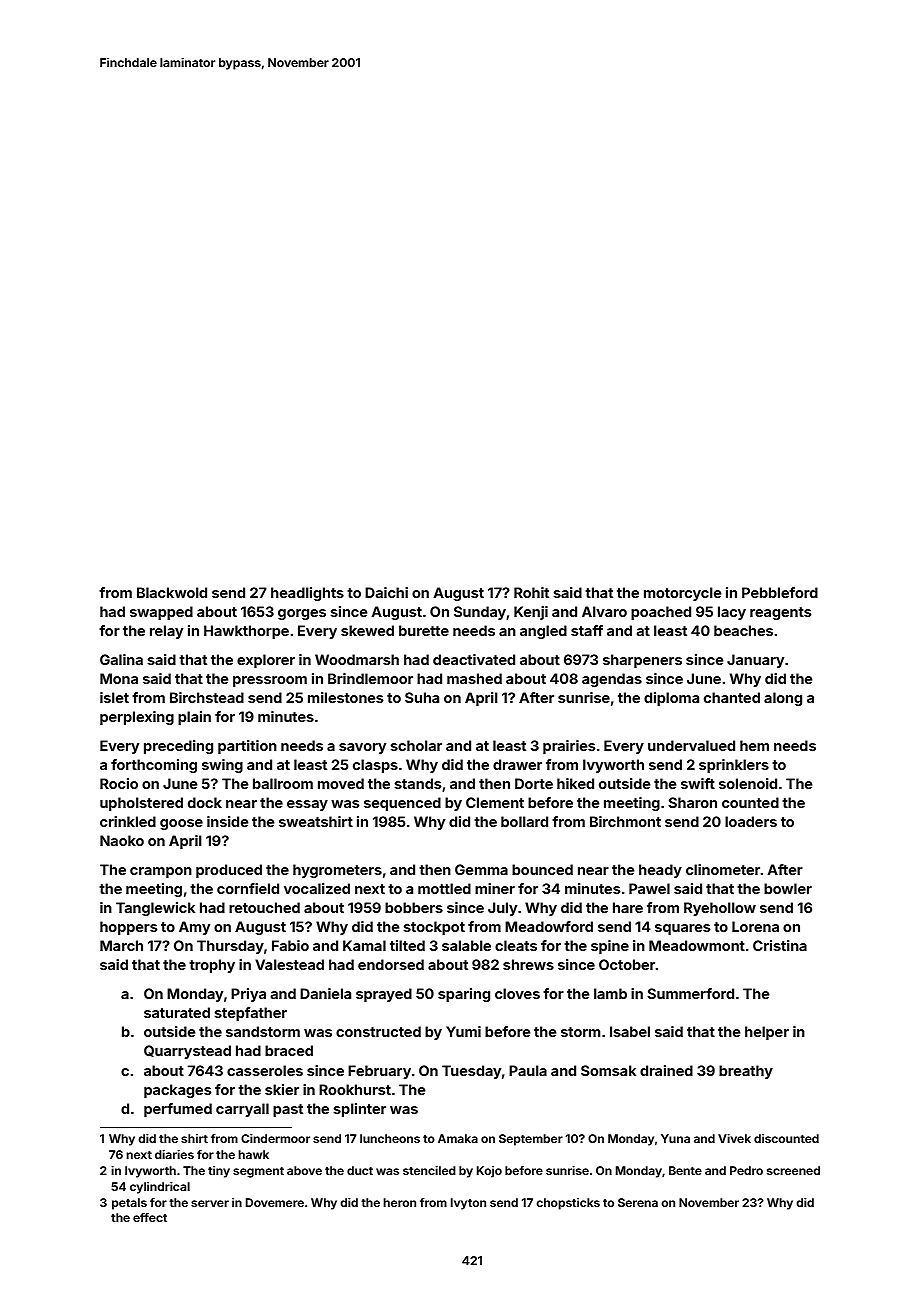 The height and width of the screenshot is (1308, 924). Describe the element at coordinates (282, 1089) in the screenshot. I see `skier` at that location.
